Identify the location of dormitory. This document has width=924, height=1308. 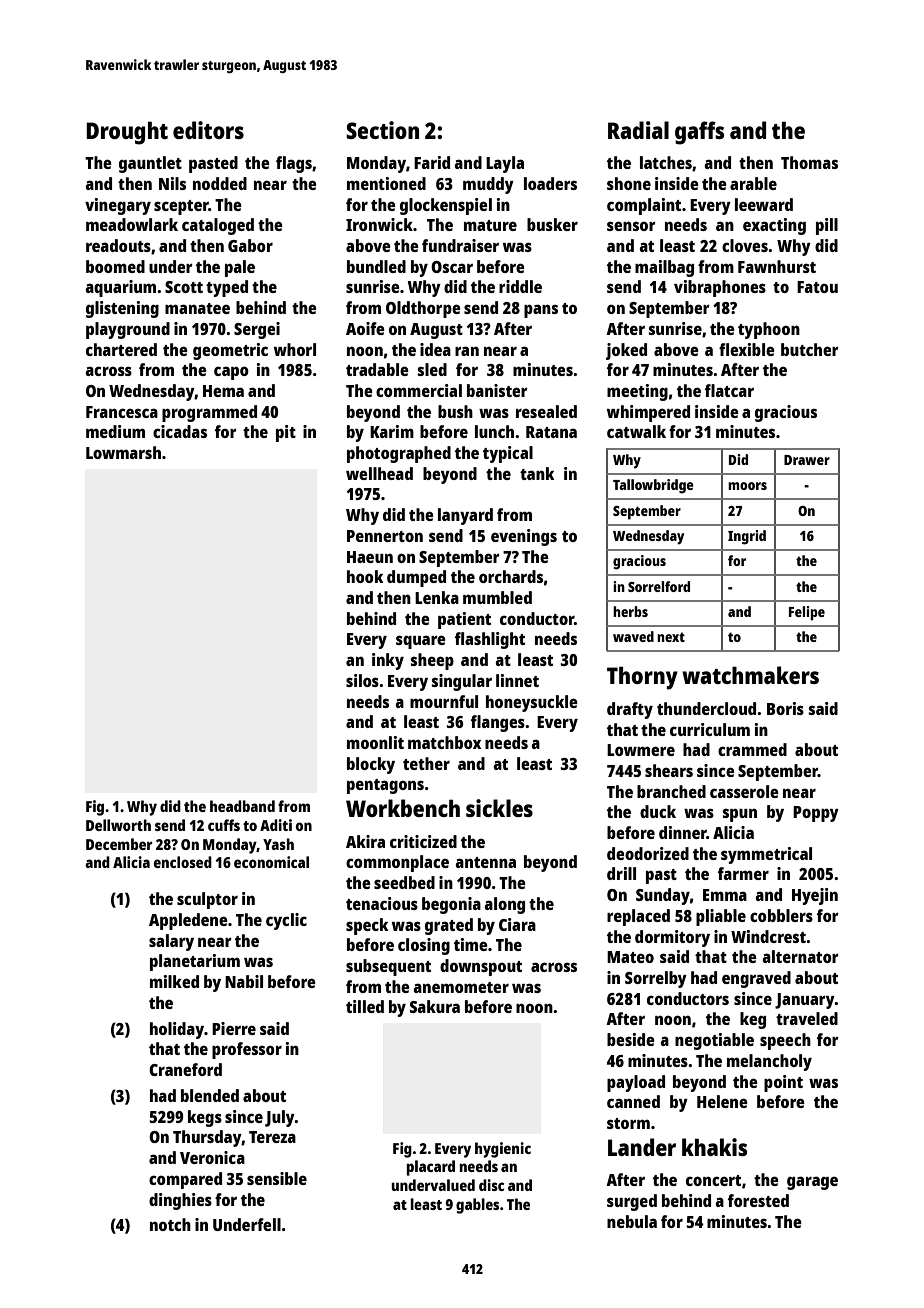
(672, 938).
